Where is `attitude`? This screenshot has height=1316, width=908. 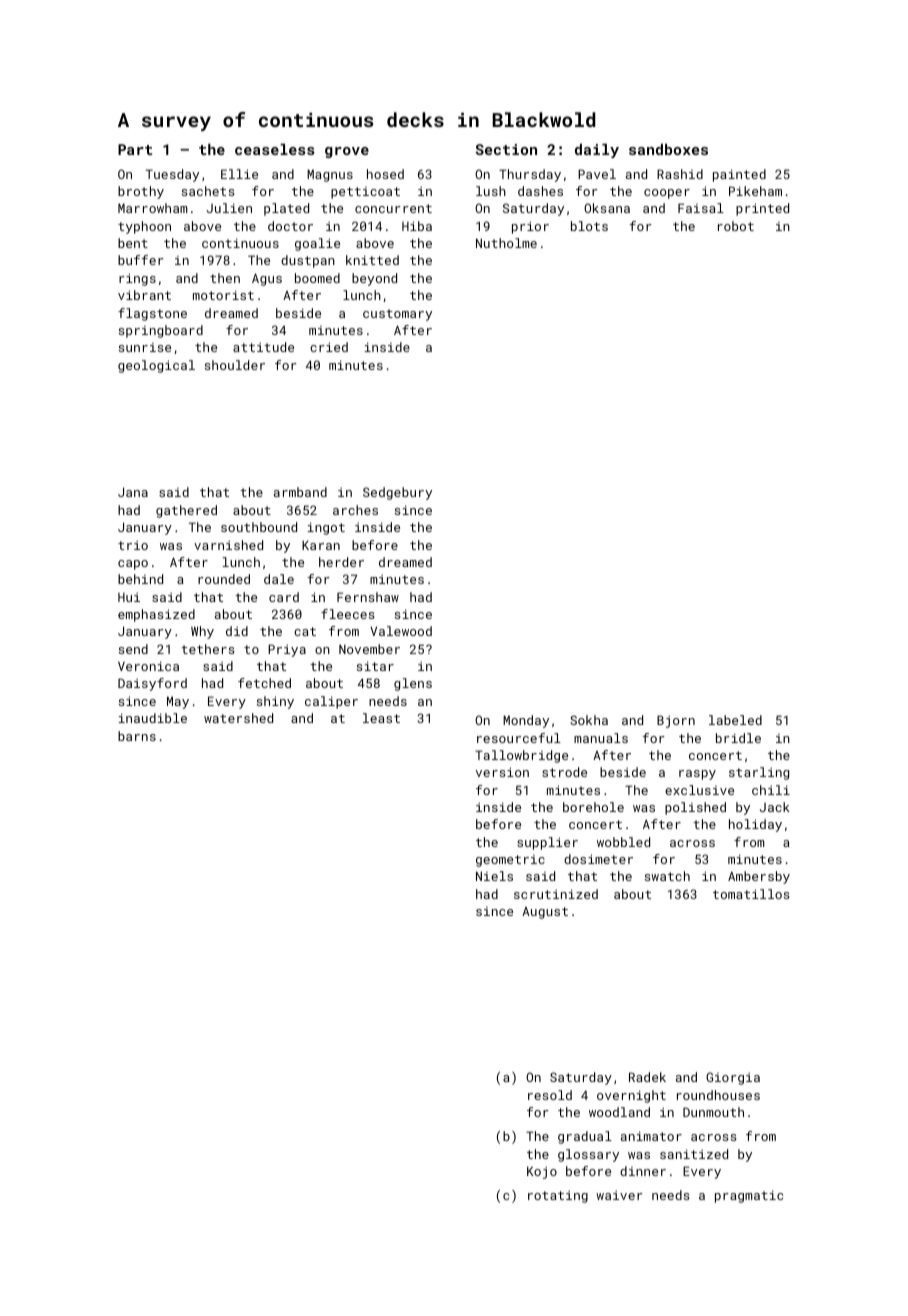
attitude is located at coordinates (263, 347).
